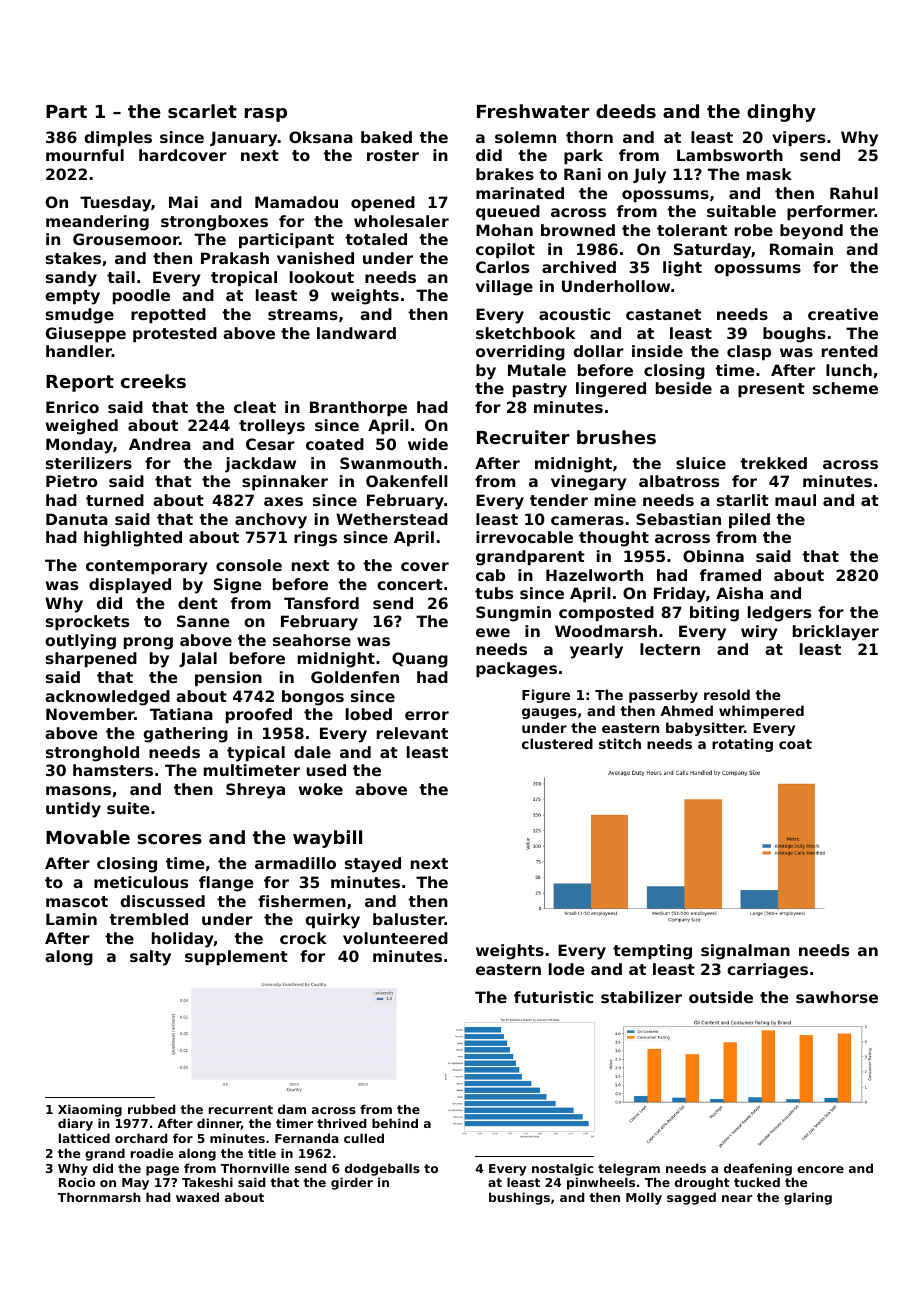  I want to click on Lambsworth, so click(730, 155).
